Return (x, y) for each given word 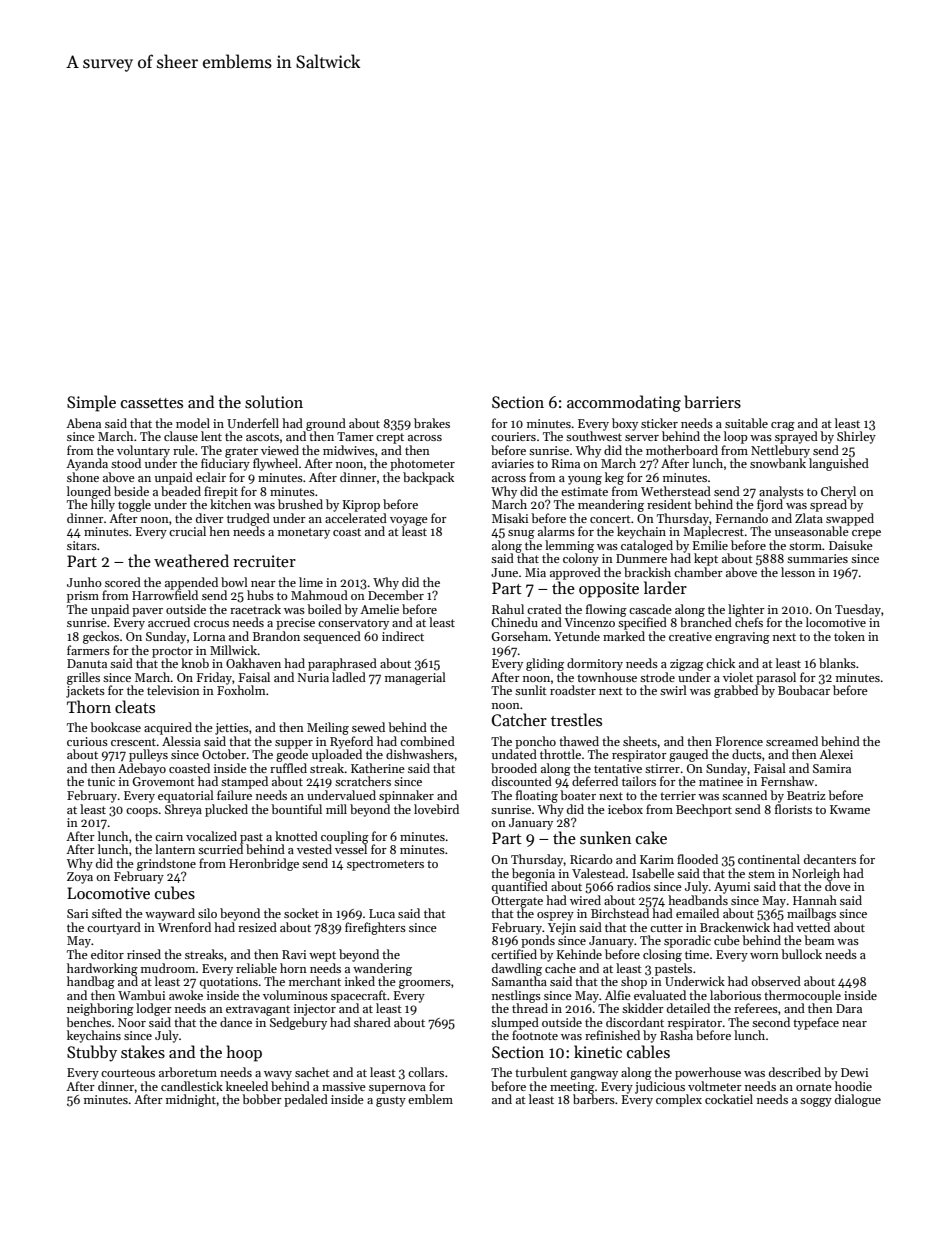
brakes (432, 423)
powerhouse (708, 1073)
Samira (832, 768)
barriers (712, 402)
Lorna (209, 636)
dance (236, 1022)
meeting (572, 1088)
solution (274, 402)
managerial (415, 678)
